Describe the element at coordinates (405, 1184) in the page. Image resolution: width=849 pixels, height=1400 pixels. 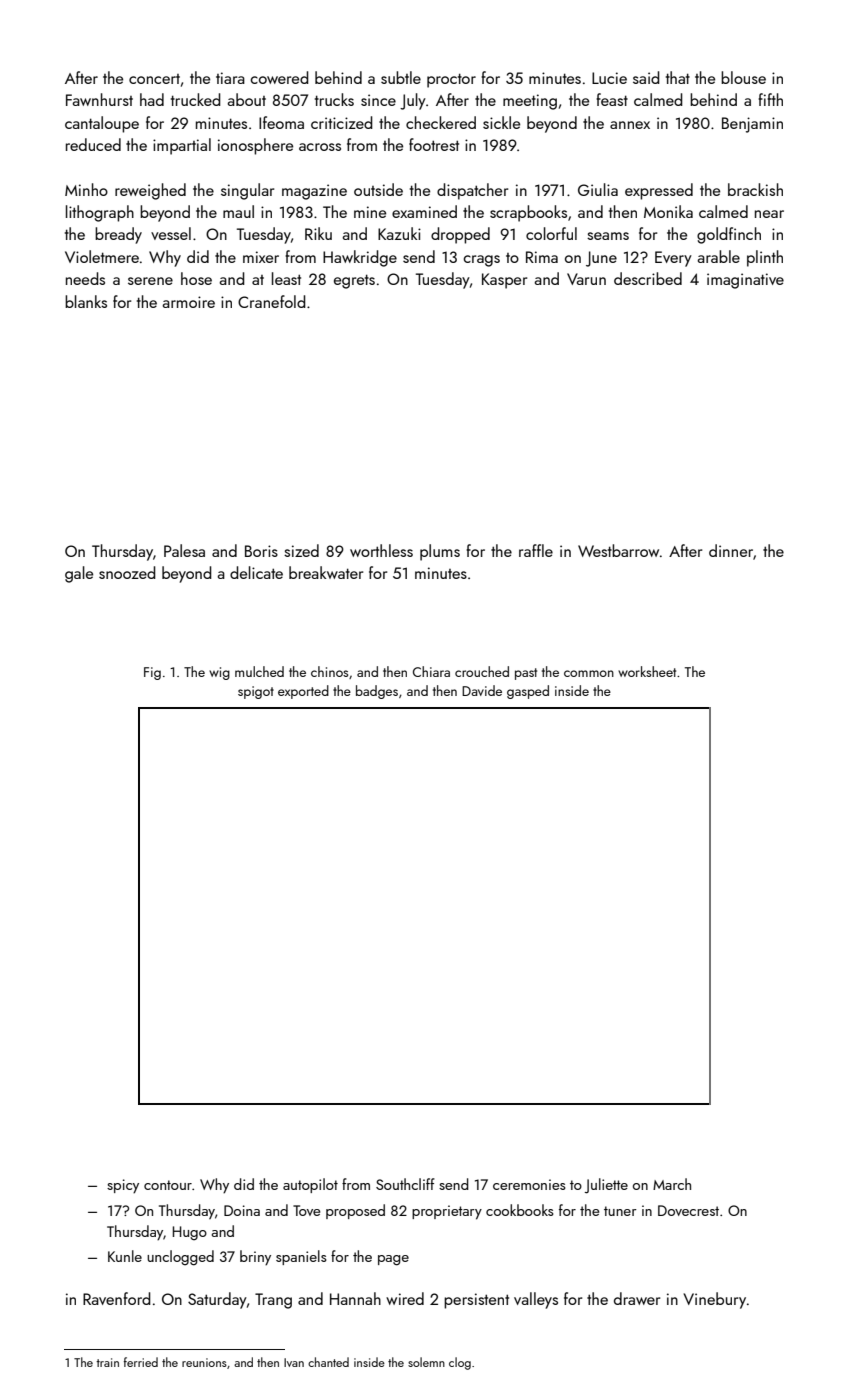
I see `Southcliff` at that location.
